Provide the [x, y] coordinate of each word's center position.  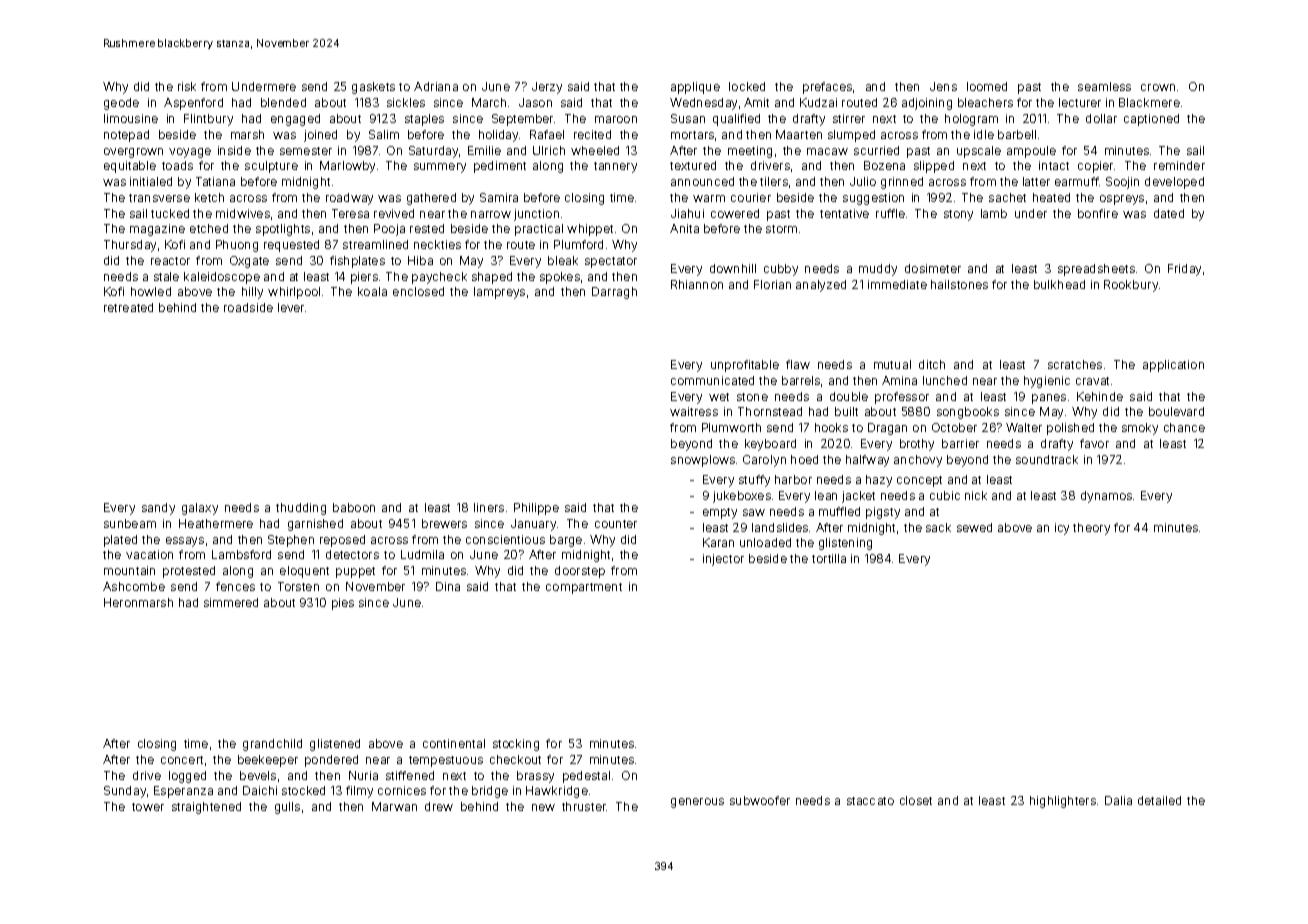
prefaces [827, 88]
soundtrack [1047, 459]
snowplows [703, 461]
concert [182, 760]
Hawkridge [557, 792]
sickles [406, 102]
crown [1158, 87]
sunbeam [130, 523]
